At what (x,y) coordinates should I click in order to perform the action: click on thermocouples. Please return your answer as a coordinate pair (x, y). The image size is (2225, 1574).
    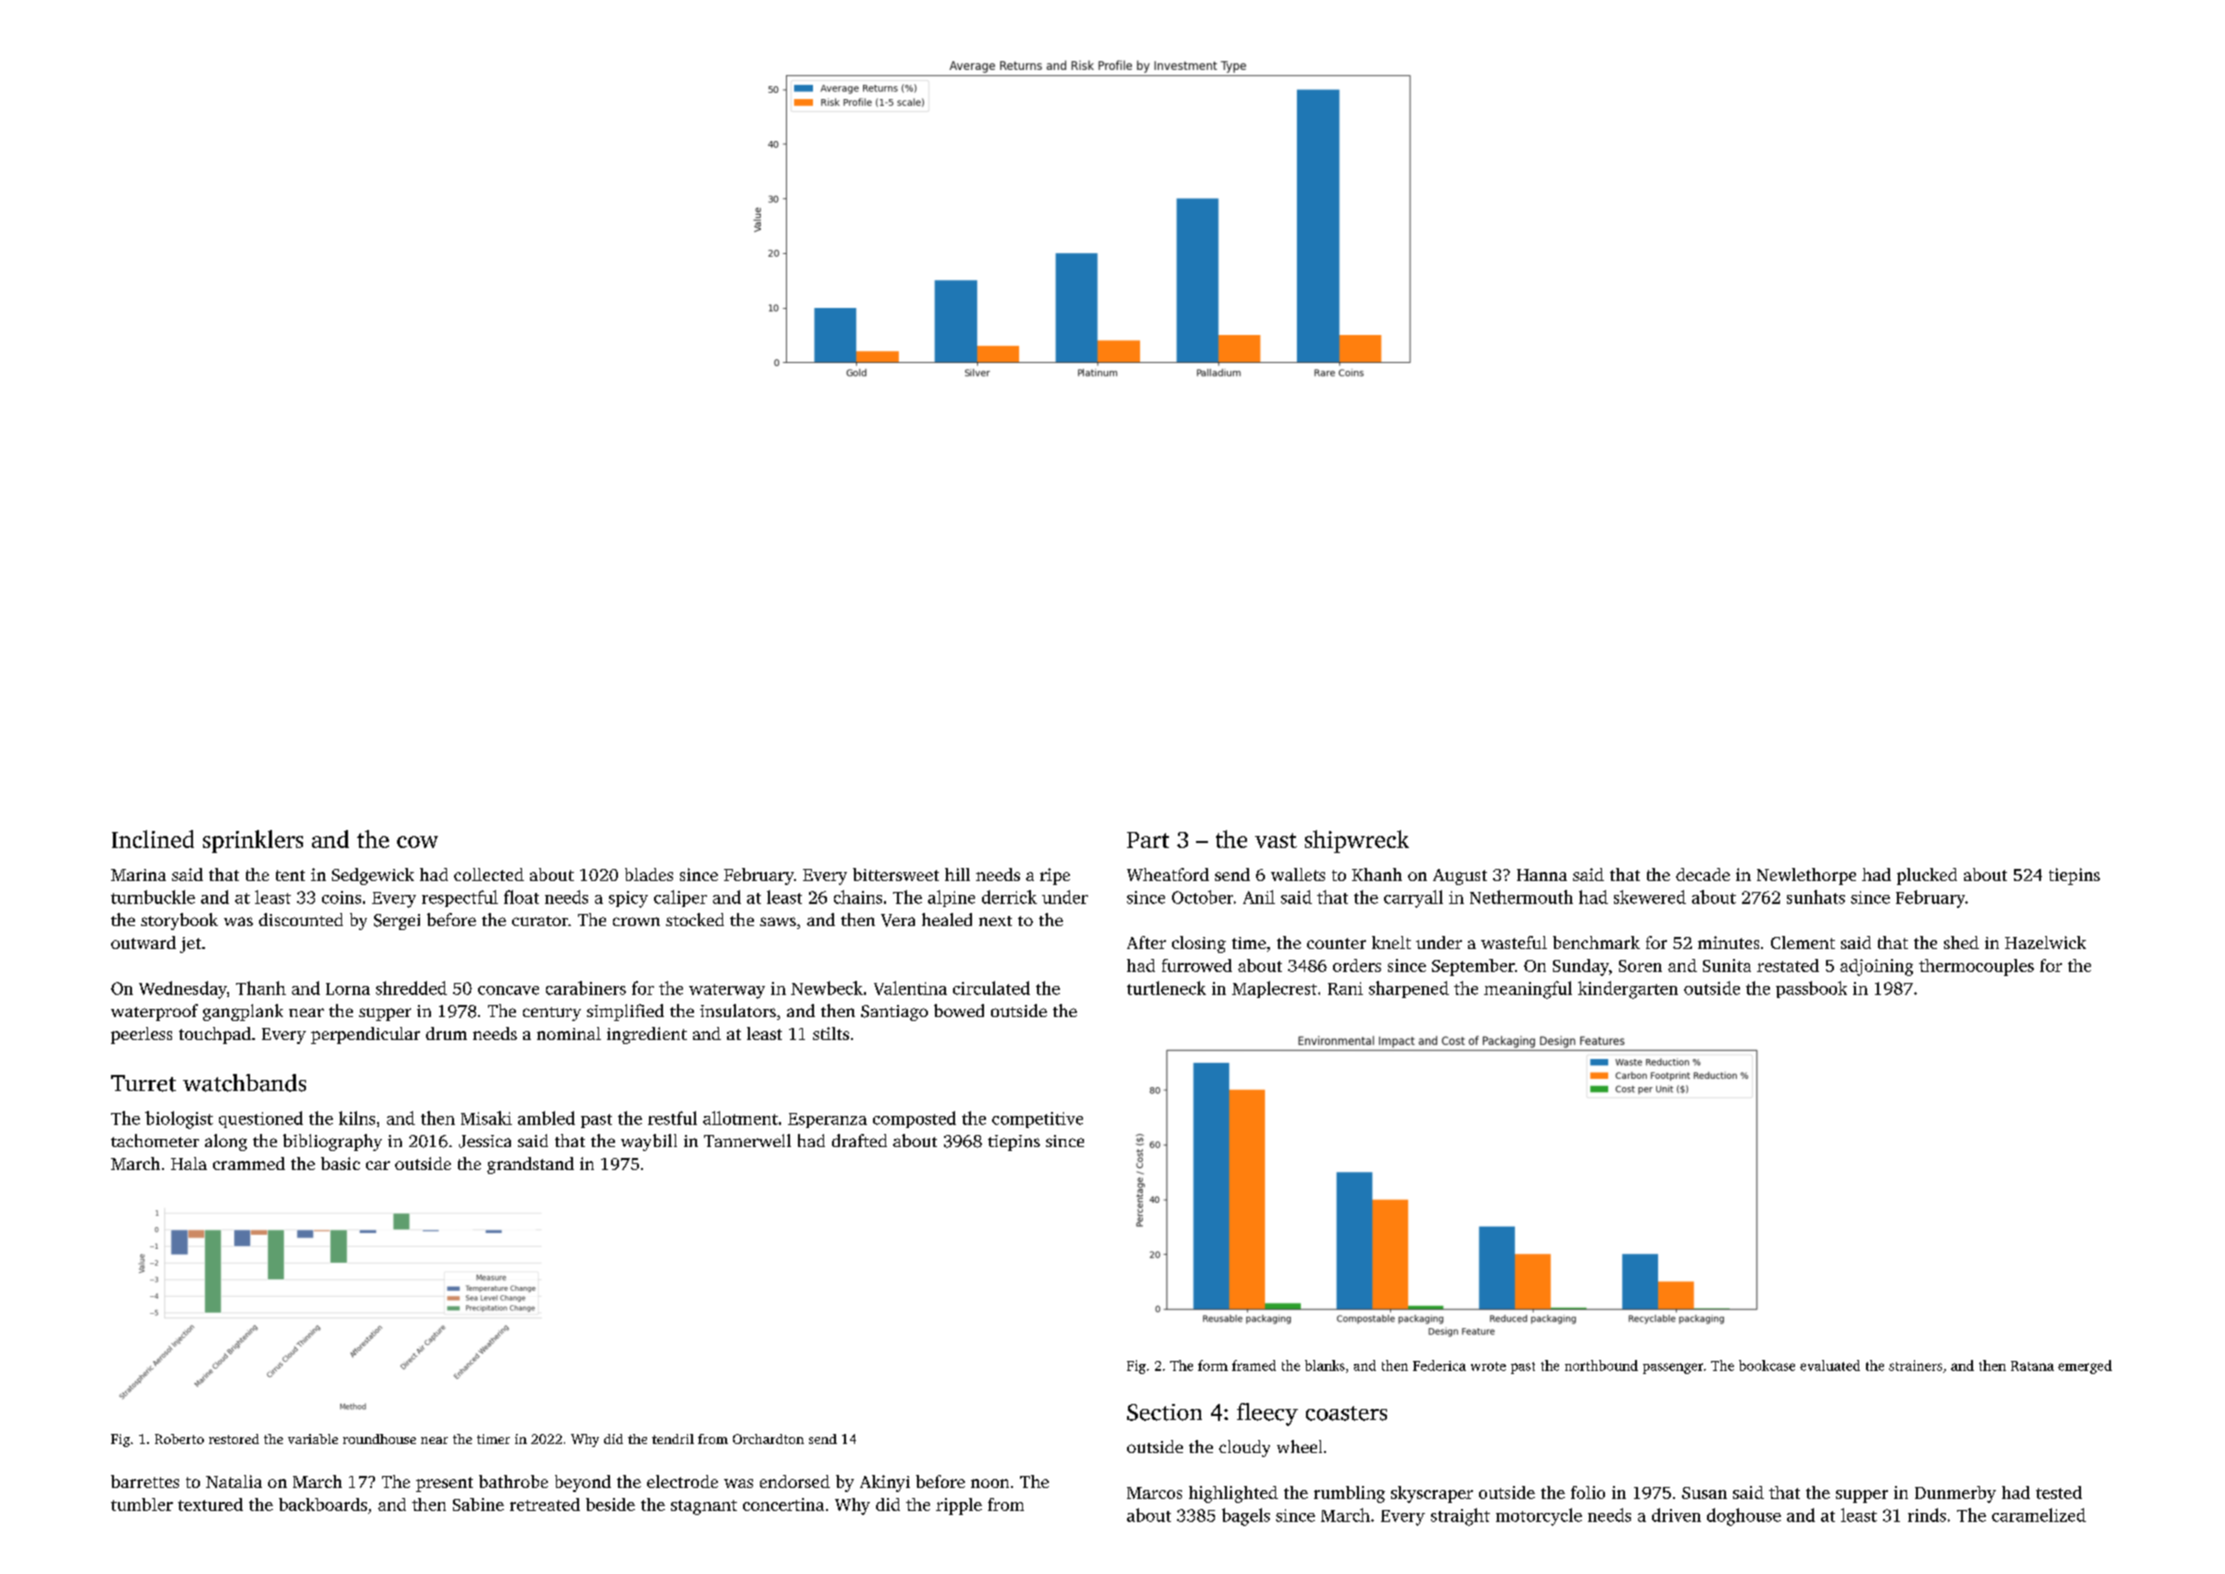
    Looking at the image, I should click on (1976, 967).
